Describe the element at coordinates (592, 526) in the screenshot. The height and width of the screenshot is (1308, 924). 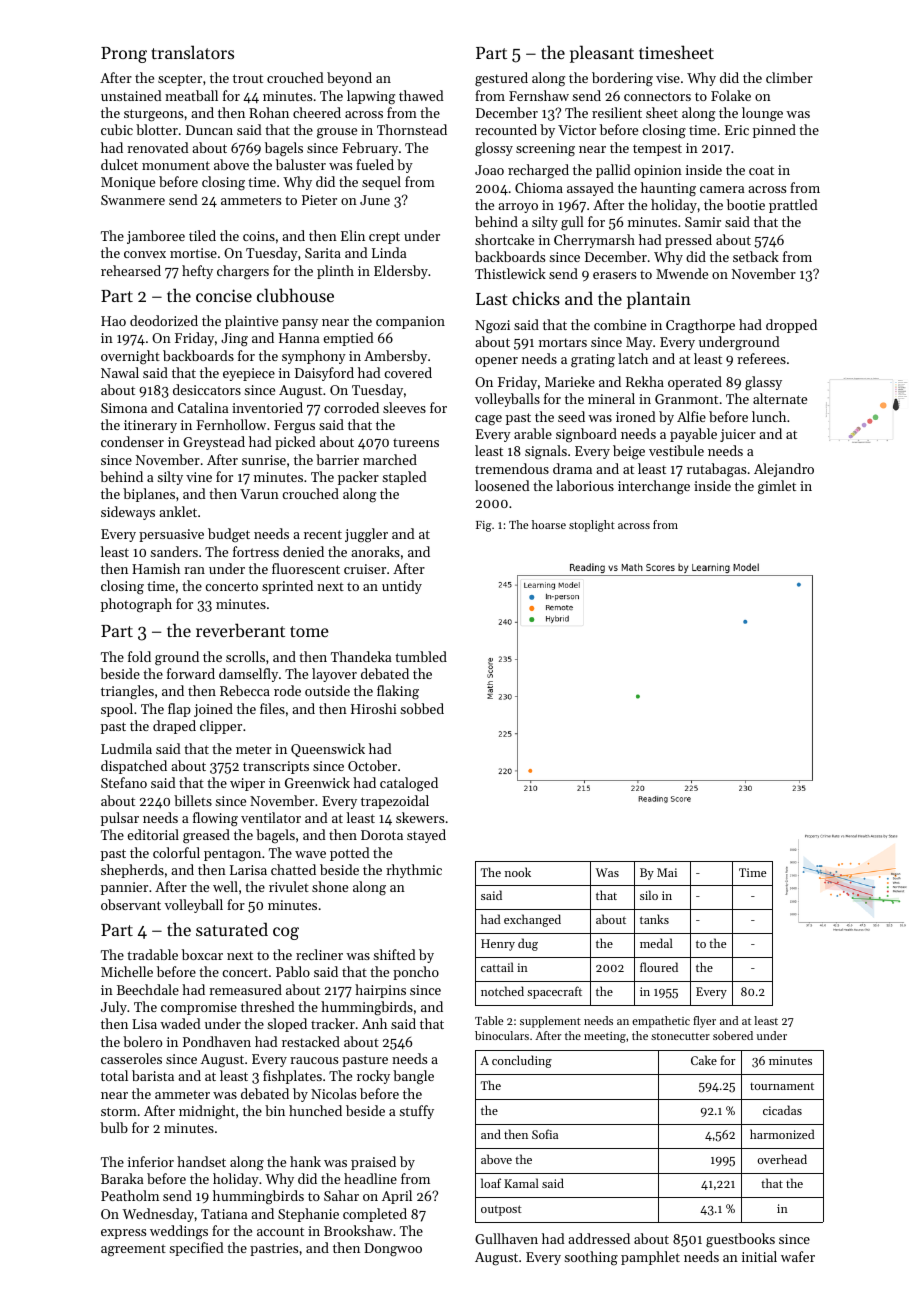
I see `stoplight` at that location.
